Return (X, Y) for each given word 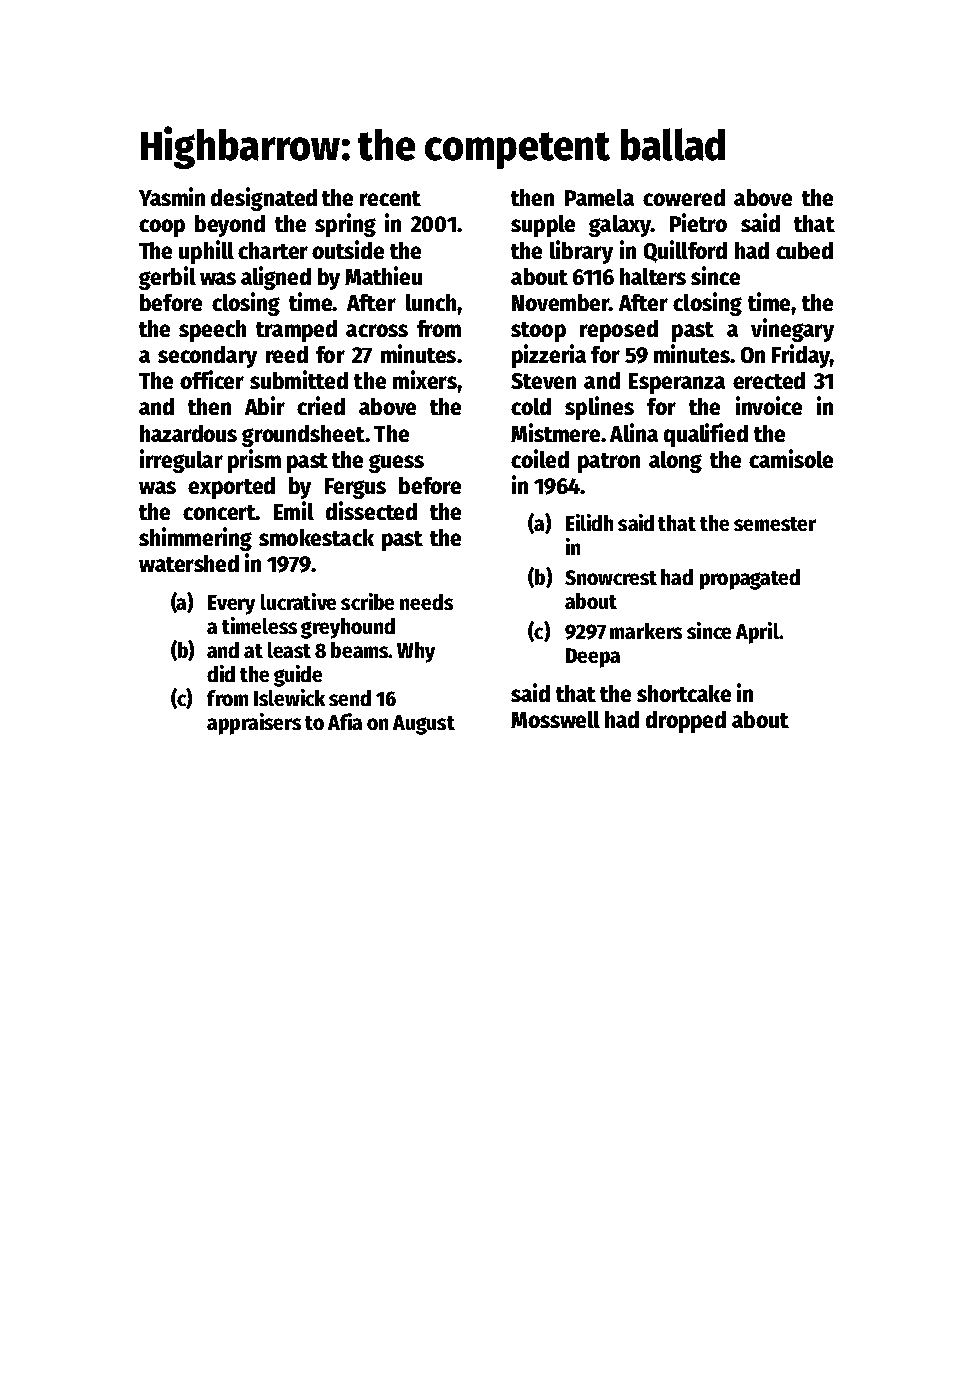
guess (396, 463)
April (757, 633)
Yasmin (172, 196)
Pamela (599, 197)
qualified (706, 435)
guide (298, 676)
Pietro (698, 222)
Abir (265, 405)
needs (426, 602)
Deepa (593, 658)
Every (231, 605)
